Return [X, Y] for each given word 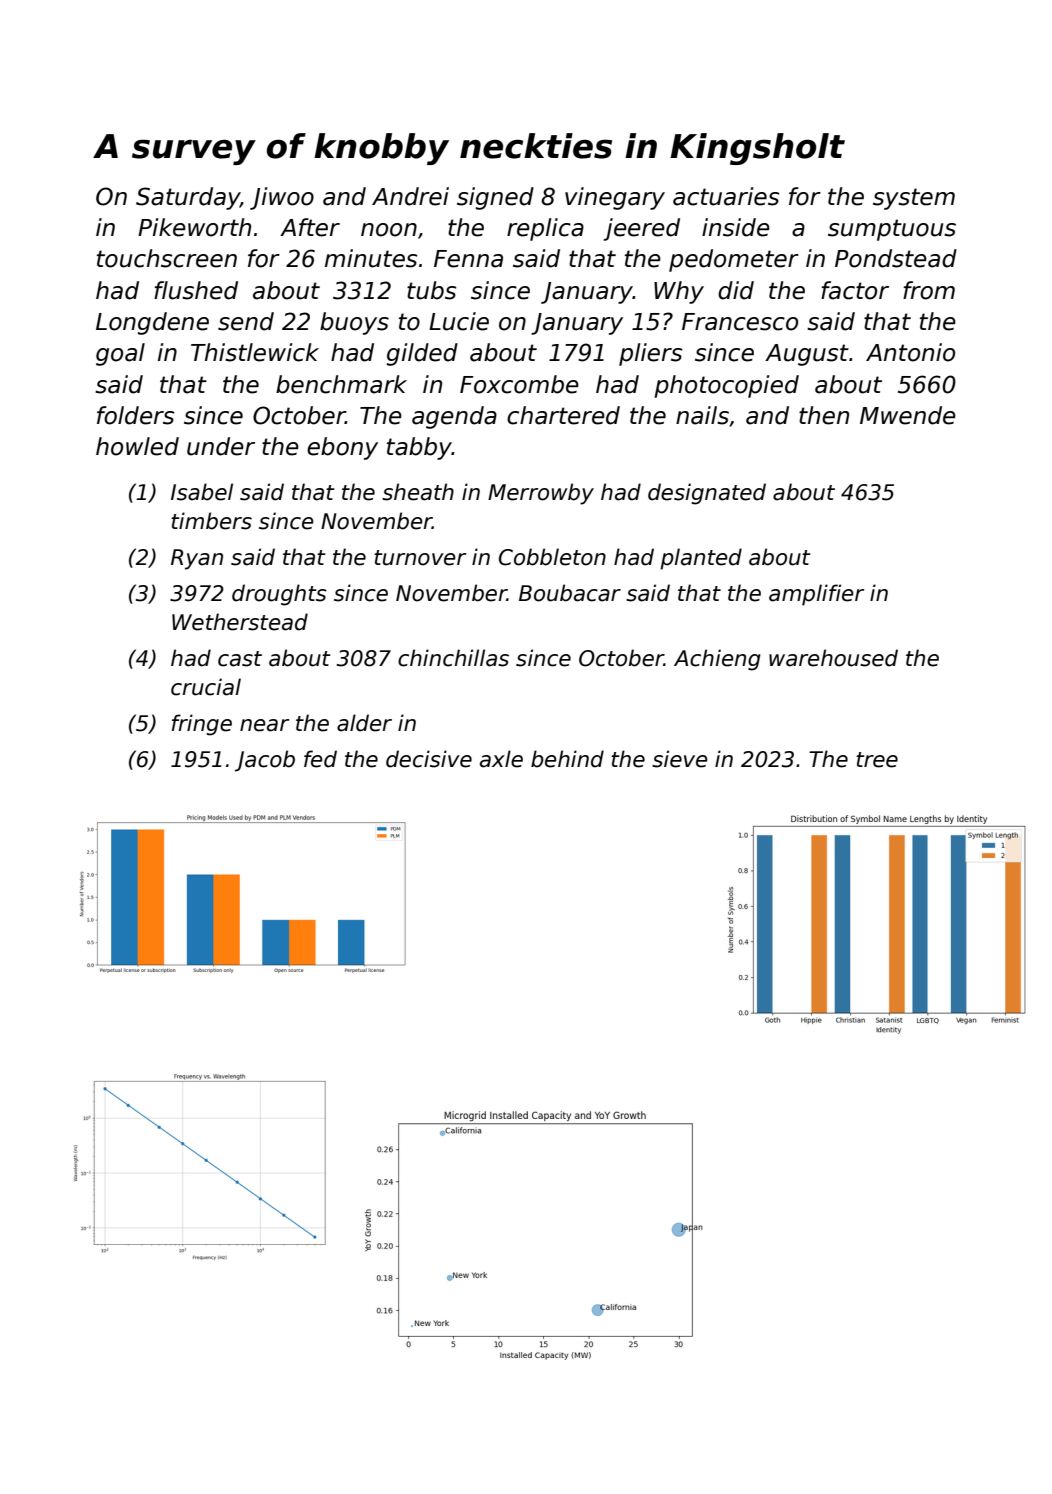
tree [877, 760]
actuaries [726, 196]
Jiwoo [282, 198]
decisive [429, 759]
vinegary [615, 198]
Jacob [265, 761]
